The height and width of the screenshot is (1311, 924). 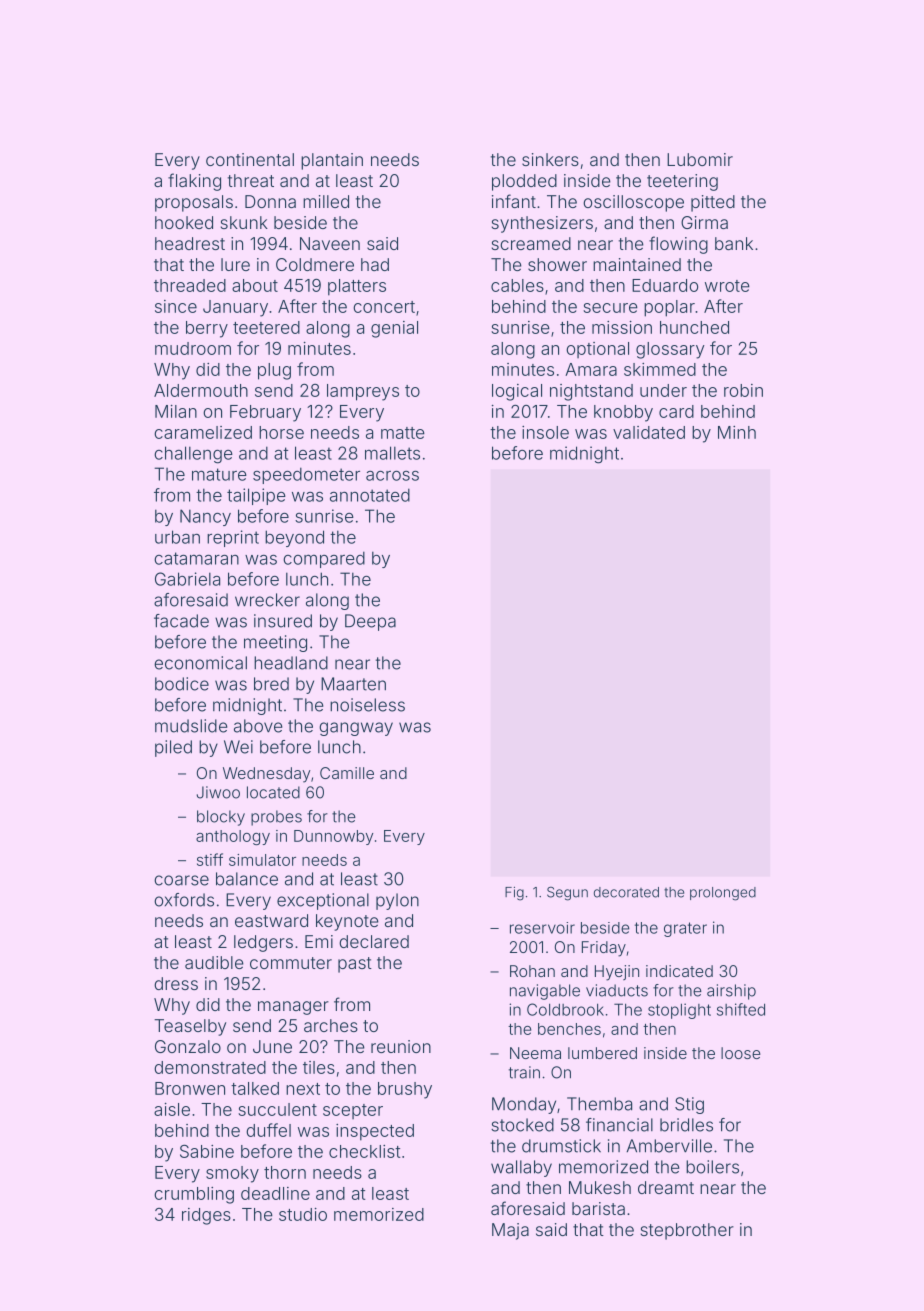 I want to click on cables, so click(x=517, y=285).
